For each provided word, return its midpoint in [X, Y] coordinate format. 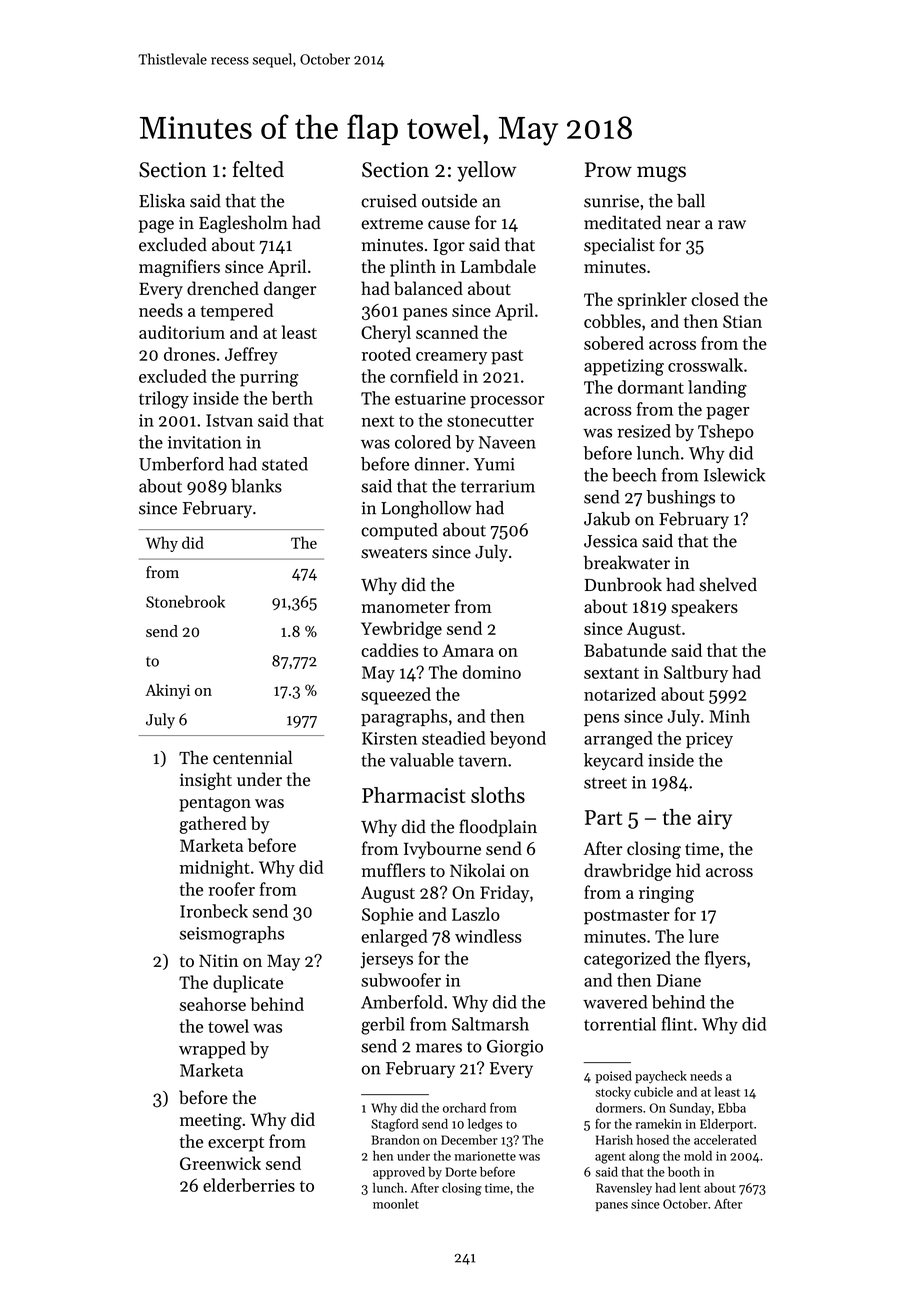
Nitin [218, 960]
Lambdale [498, 266]
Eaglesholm [243, 224]
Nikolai [477, 870]
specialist [619, 246]
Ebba [732, 1108]
